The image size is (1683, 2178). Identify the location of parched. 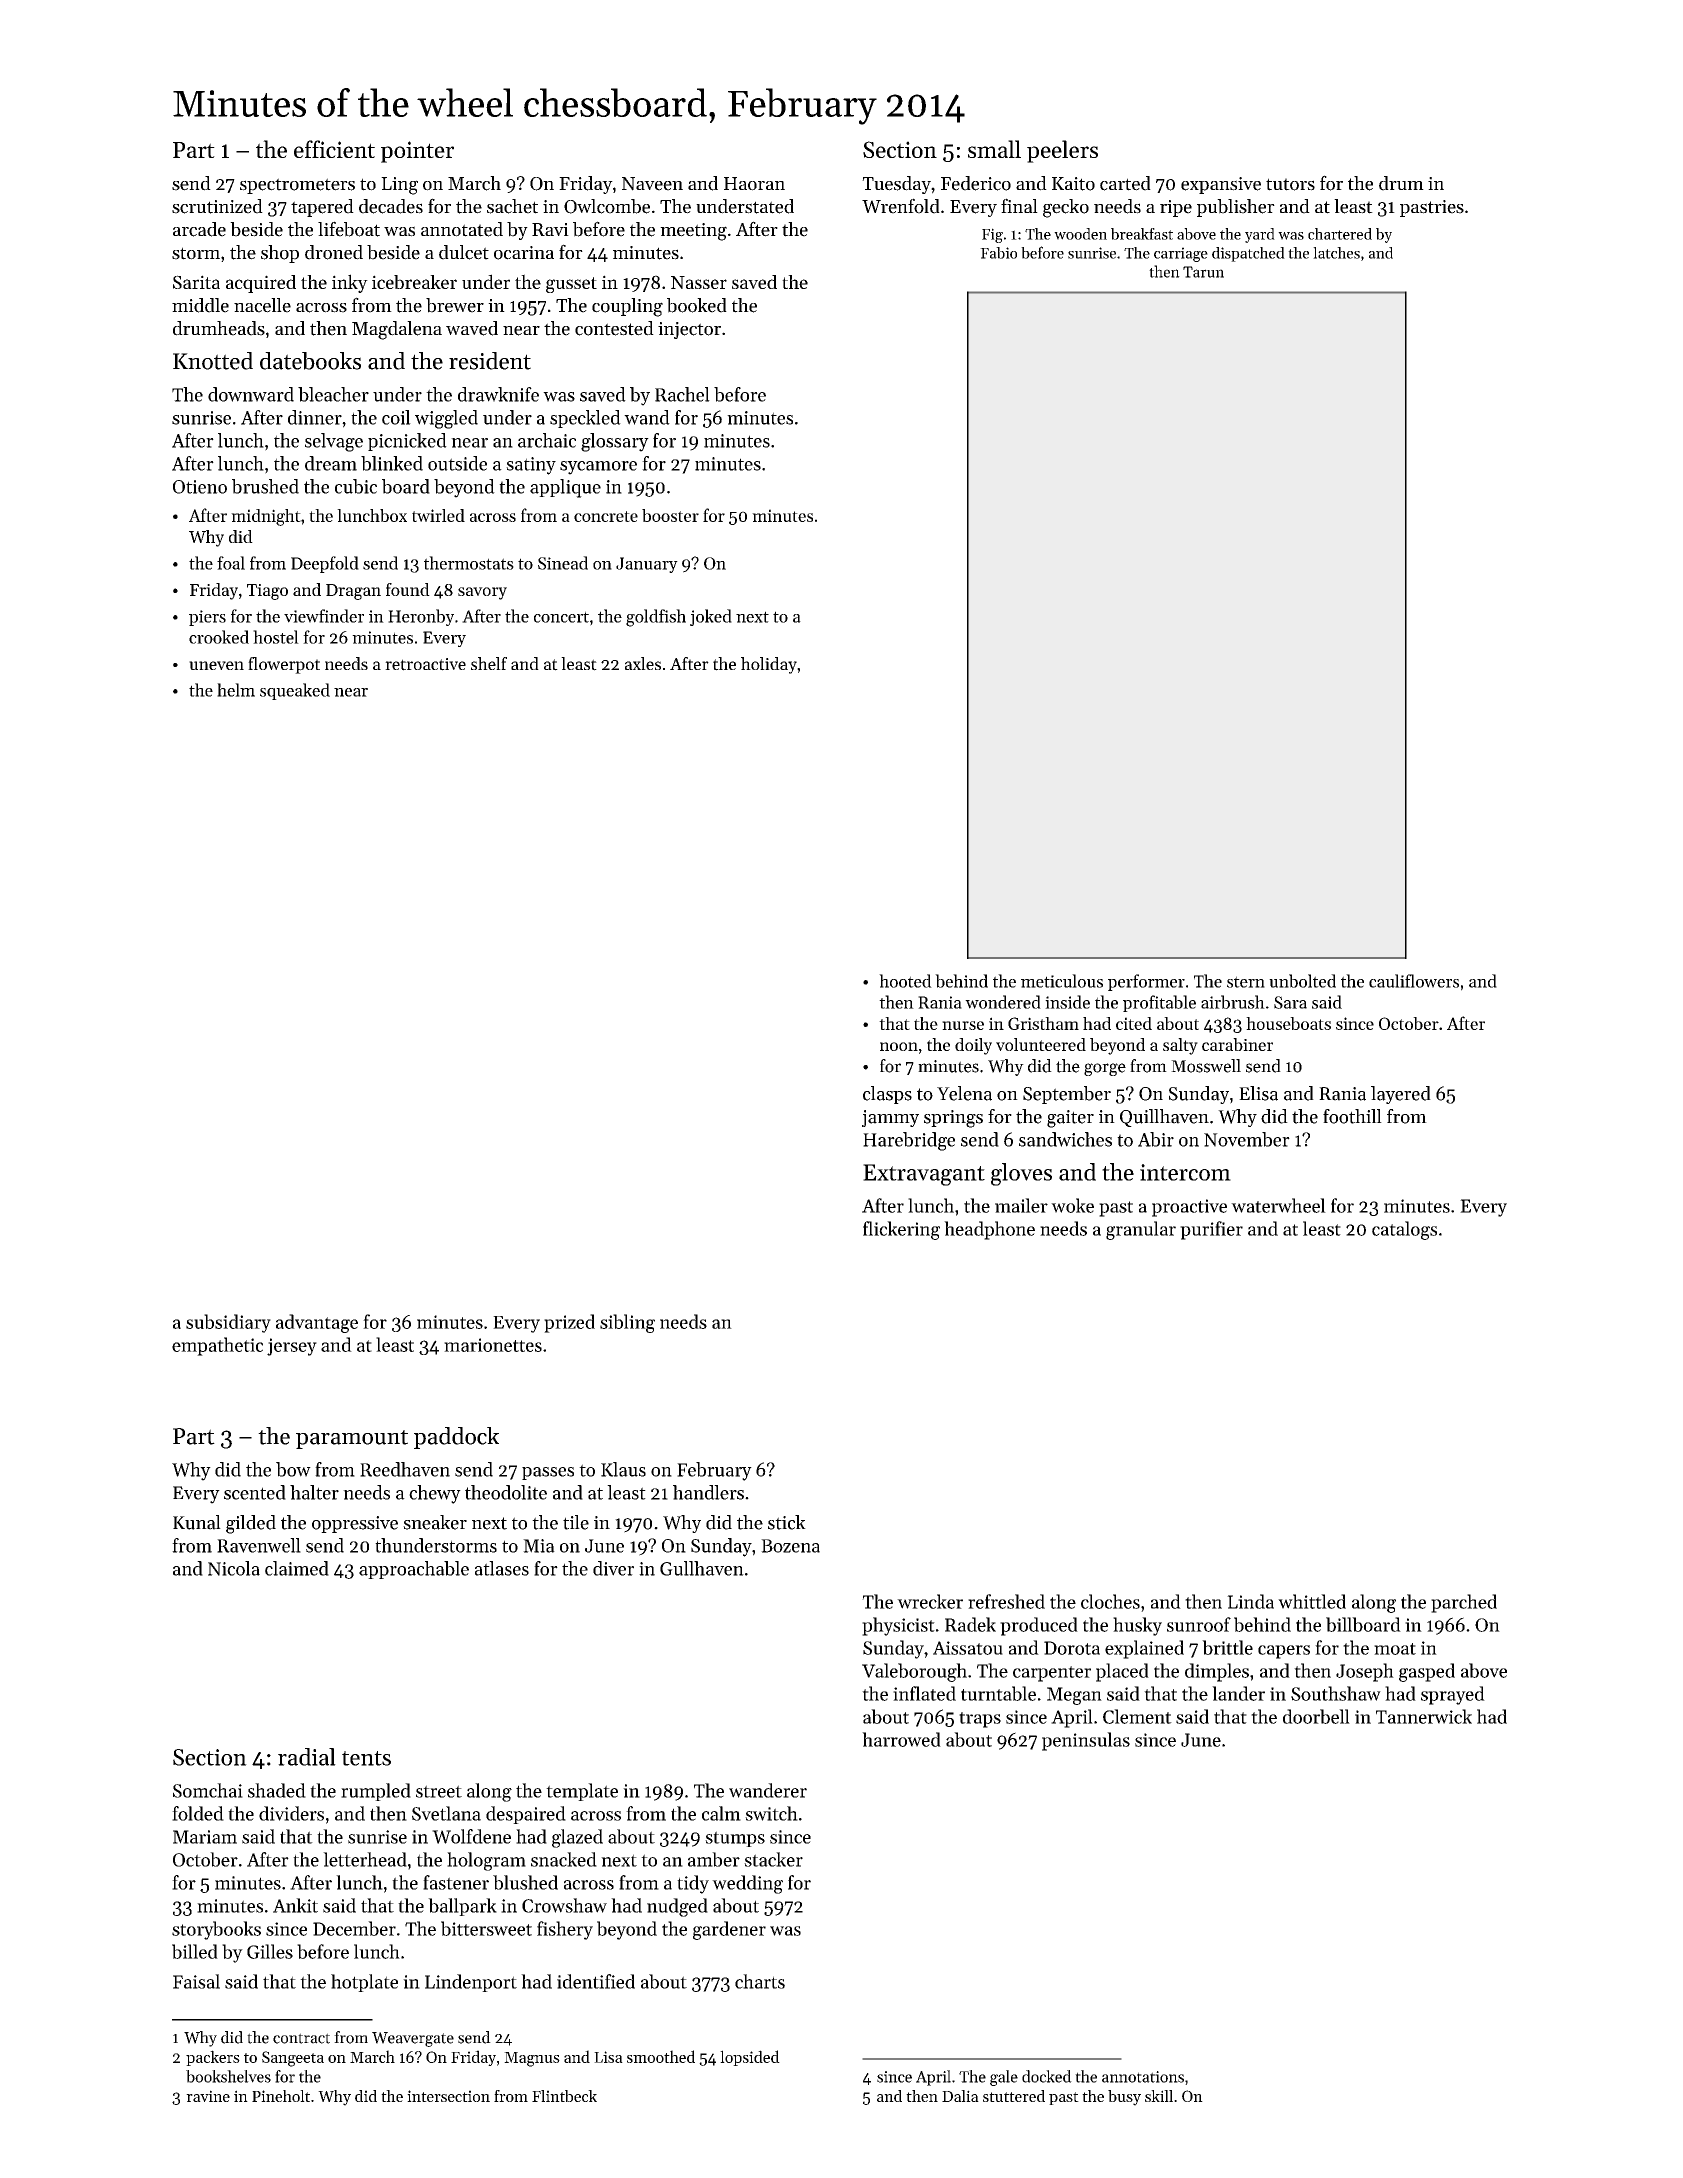
(1464, 1603).
